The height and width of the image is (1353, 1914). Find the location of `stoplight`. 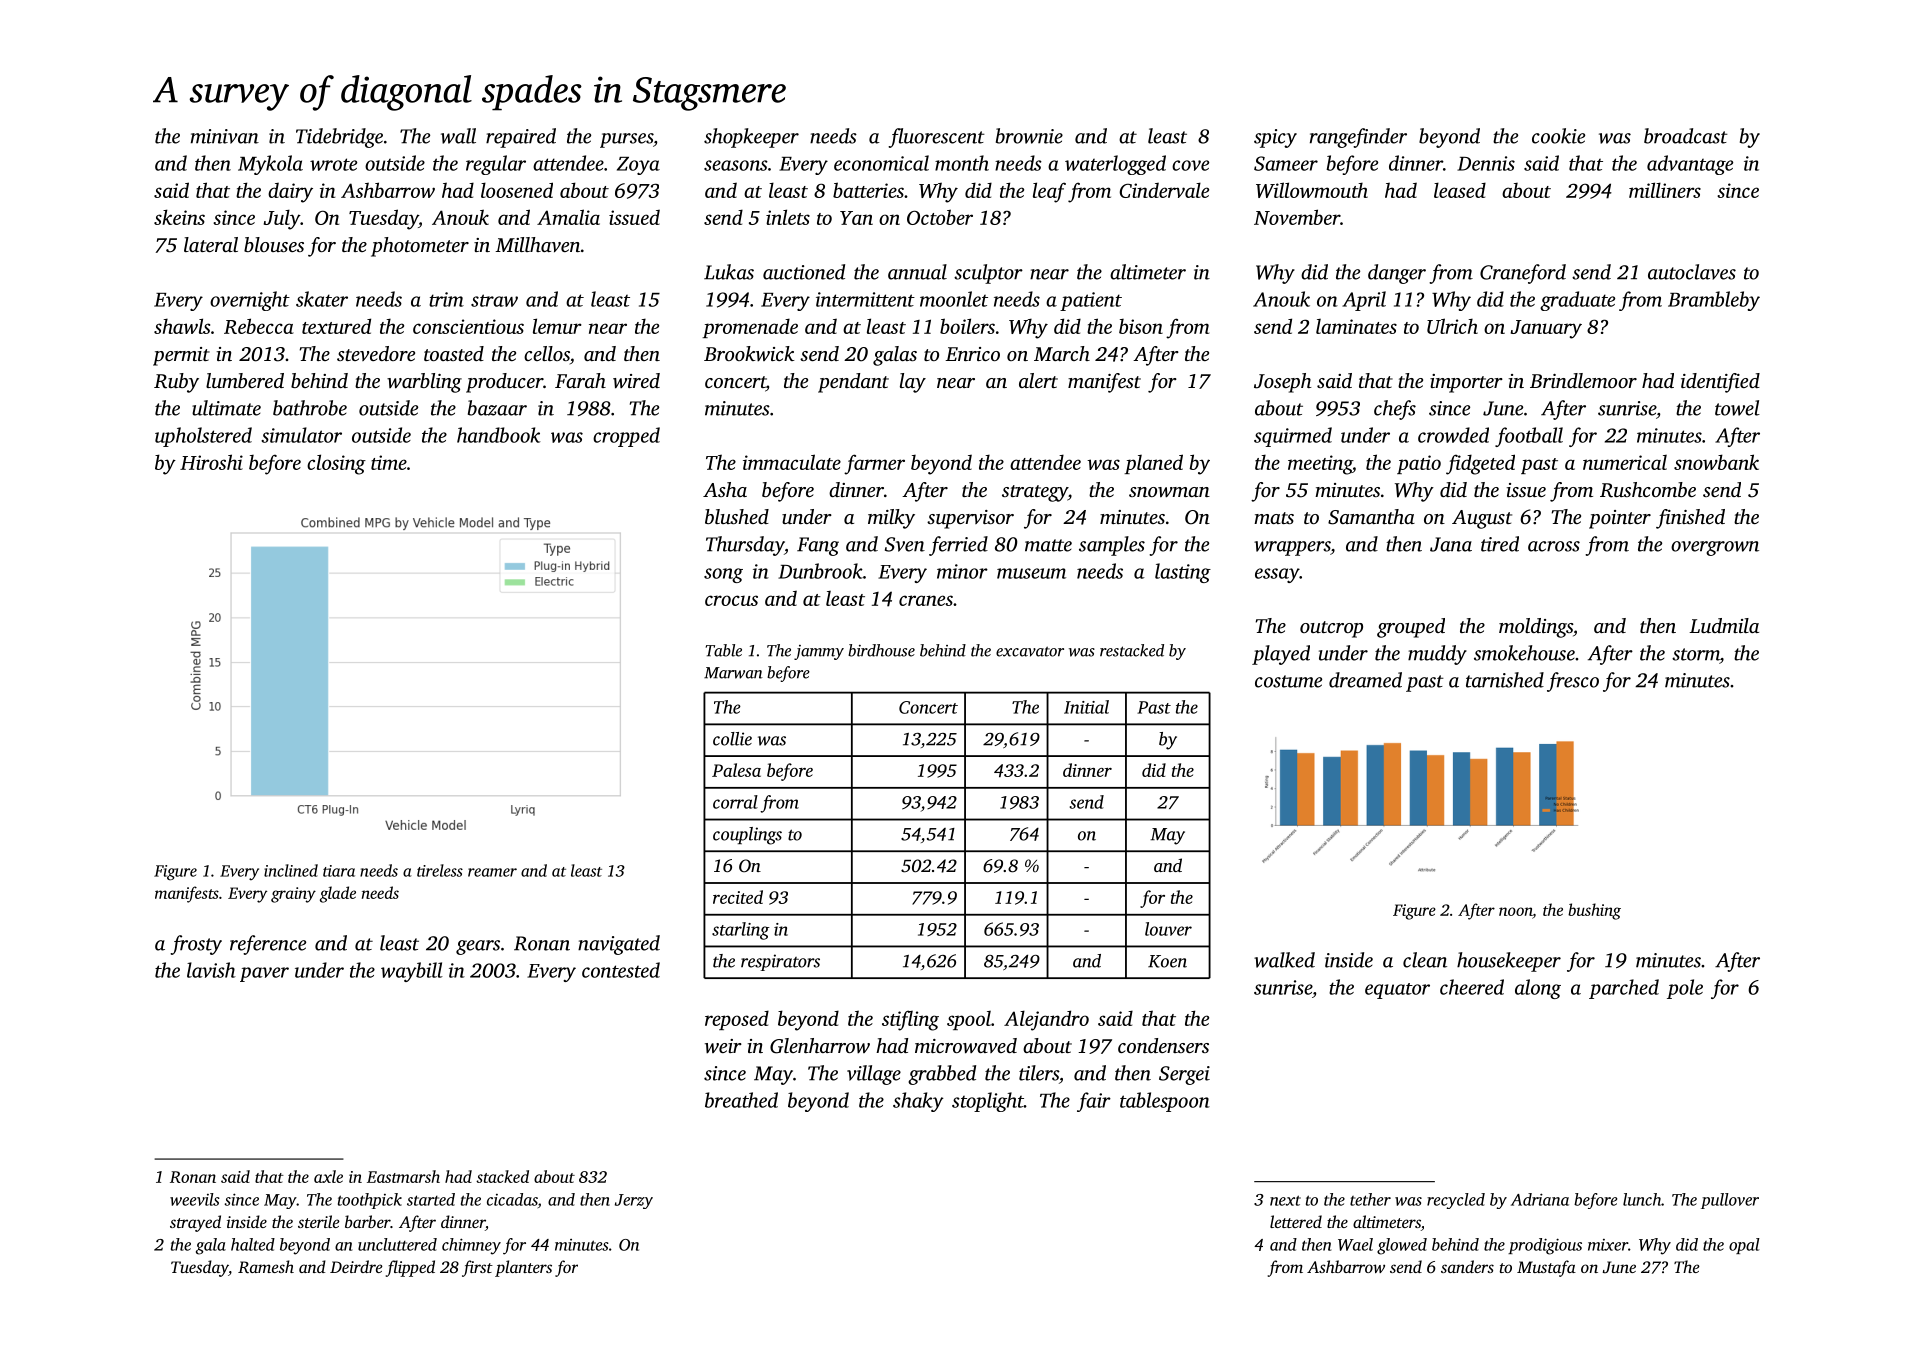

stoplight is located at coordinates (988, 1102).
